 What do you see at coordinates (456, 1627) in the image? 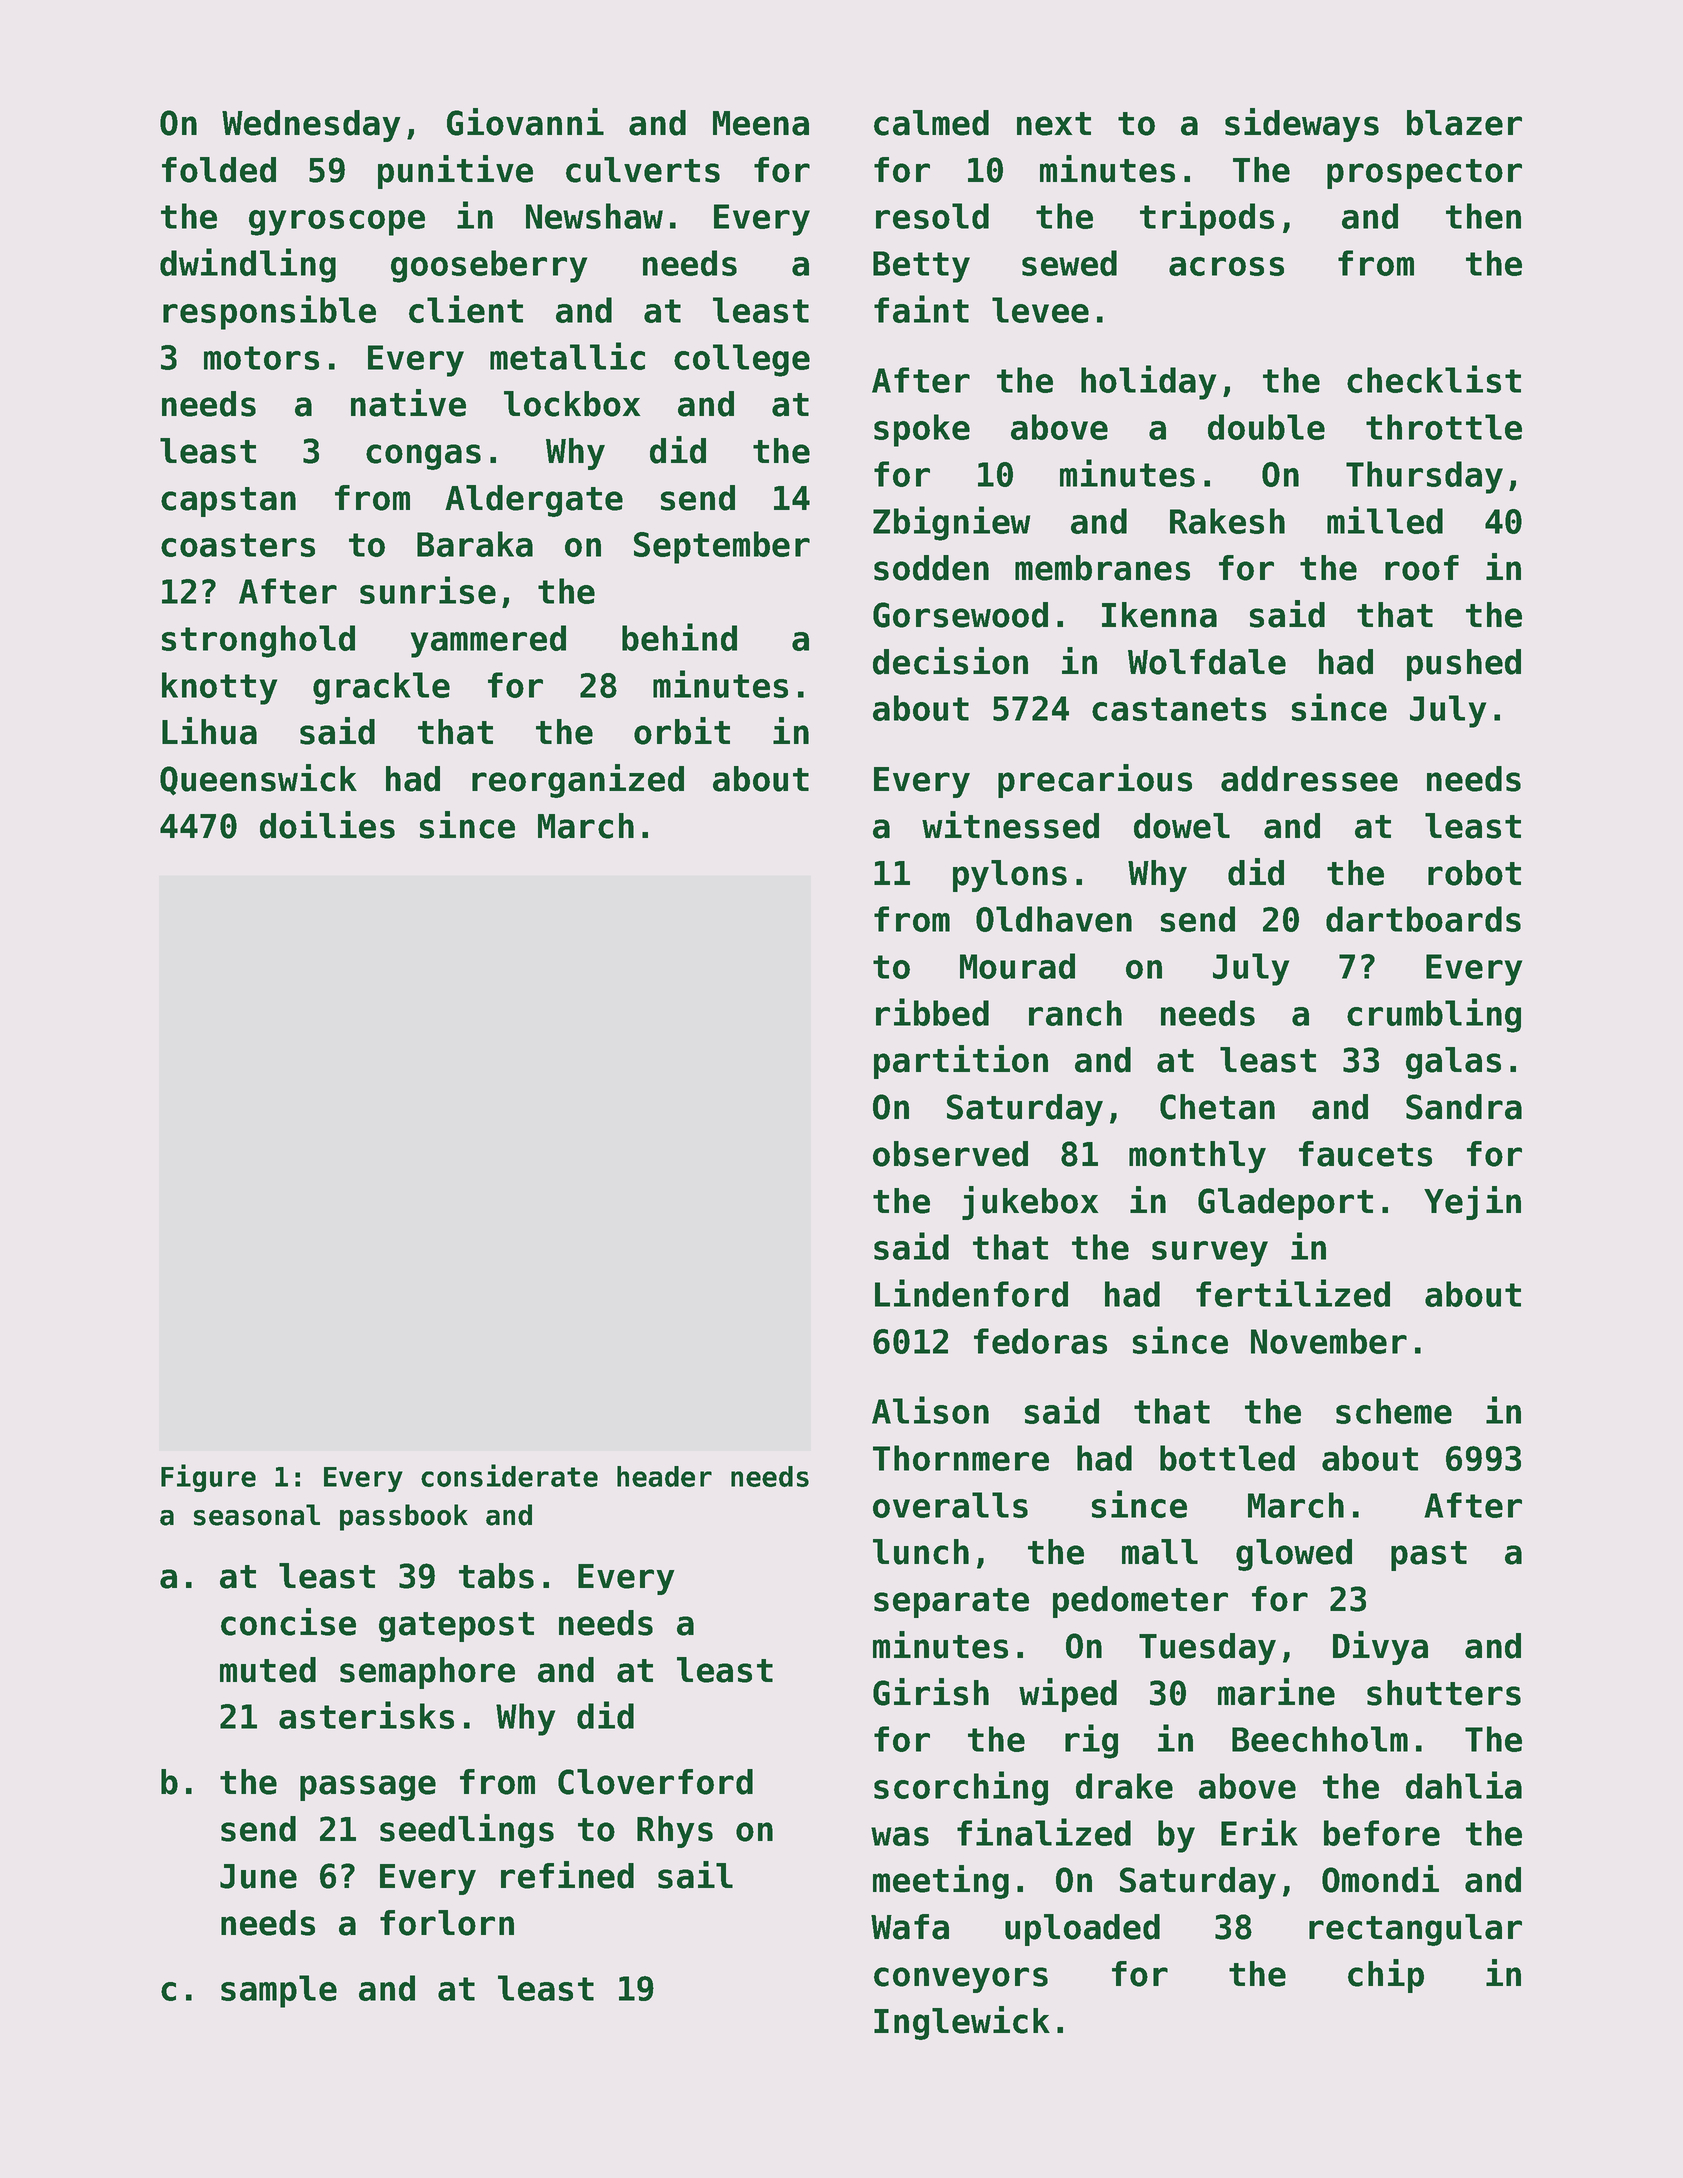
I see `gatepost` at bounding box center [456, 1627].
